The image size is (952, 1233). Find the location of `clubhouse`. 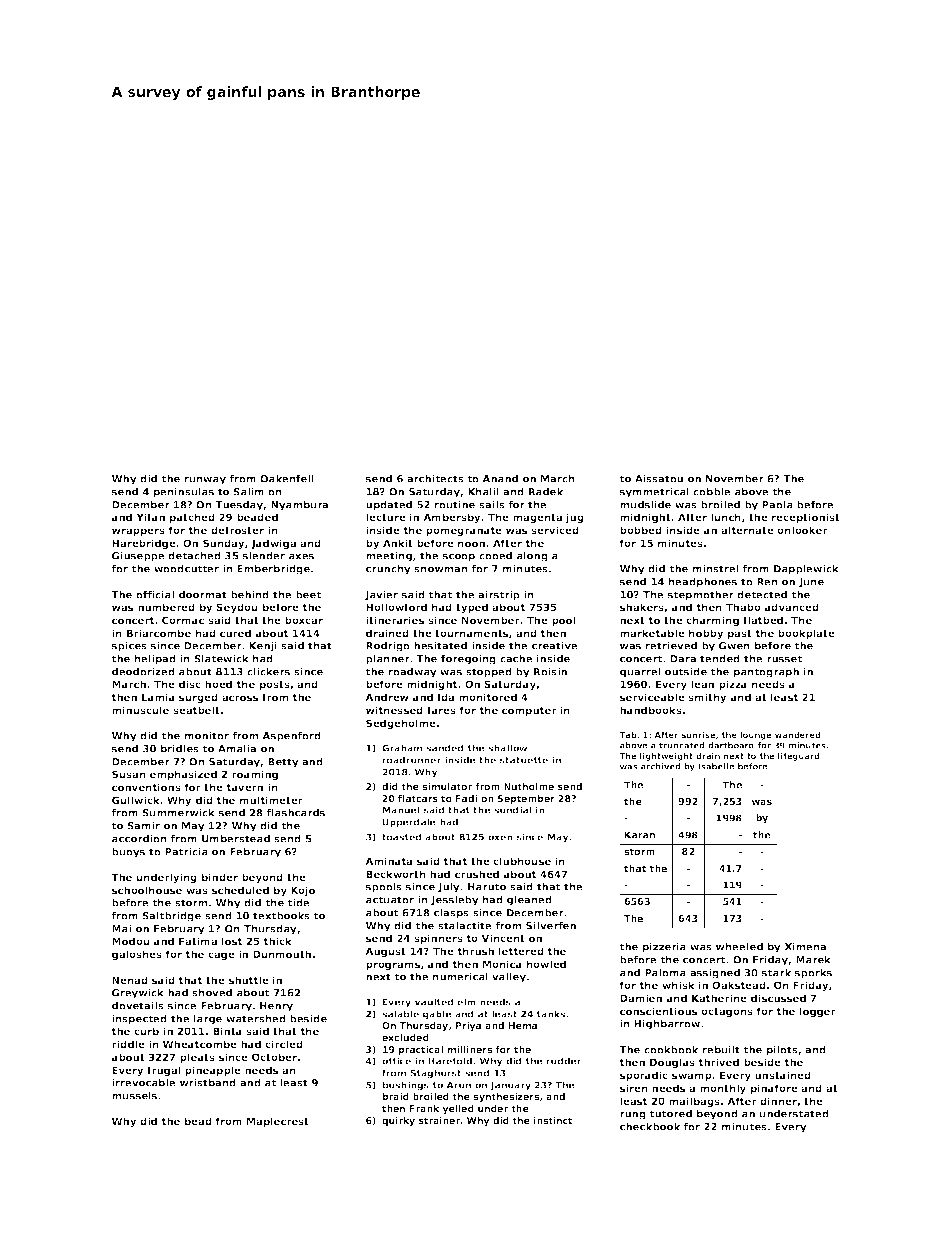

clubhouse is located at coordinates (522, 861).
